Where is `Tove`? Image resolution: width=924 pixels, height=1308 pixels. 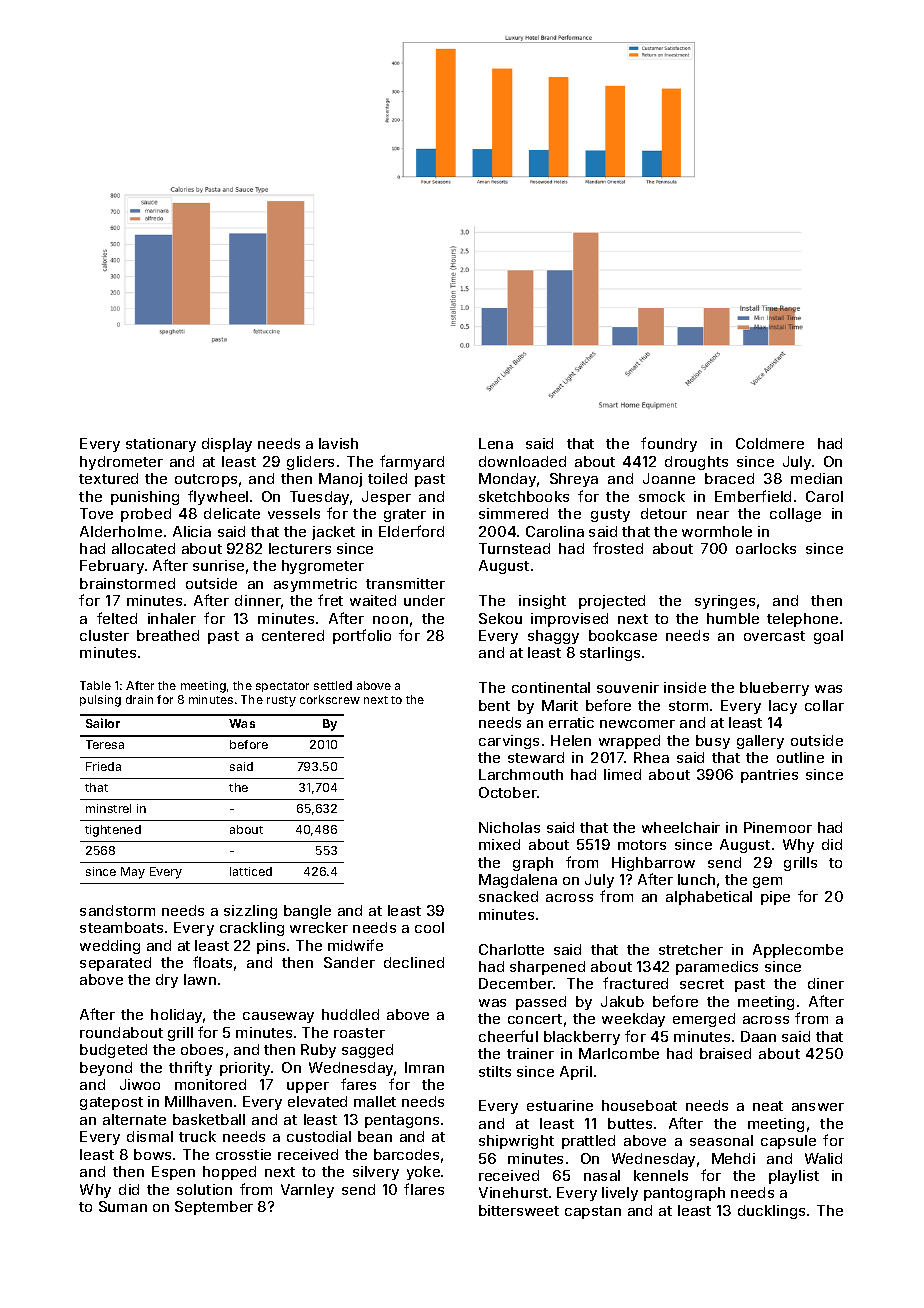 Tove is located at coordinates (96, 513).
